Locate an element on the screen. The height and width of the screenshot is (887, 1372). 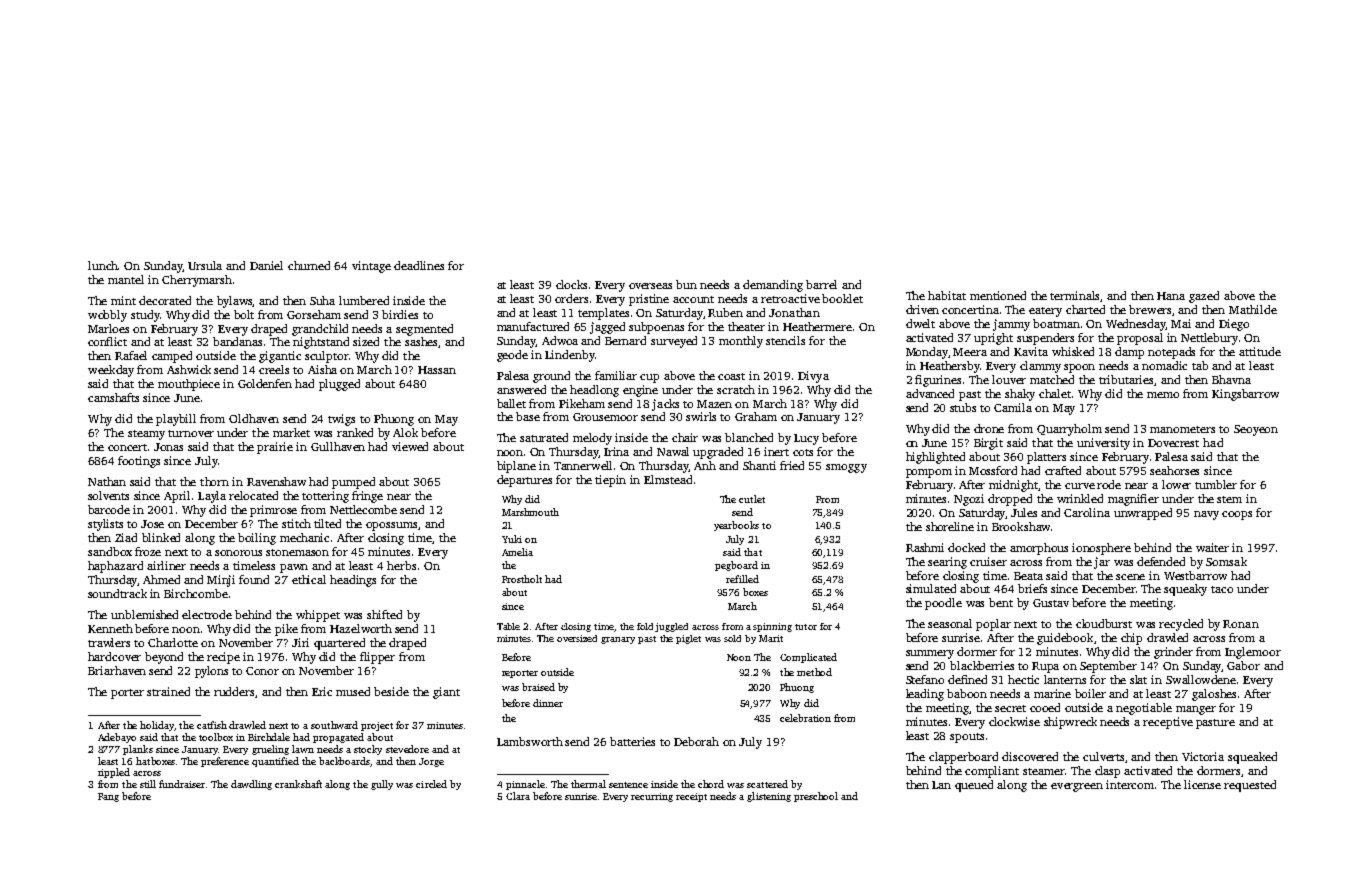
Inglemoor is located at coordinates (1253, 653).
